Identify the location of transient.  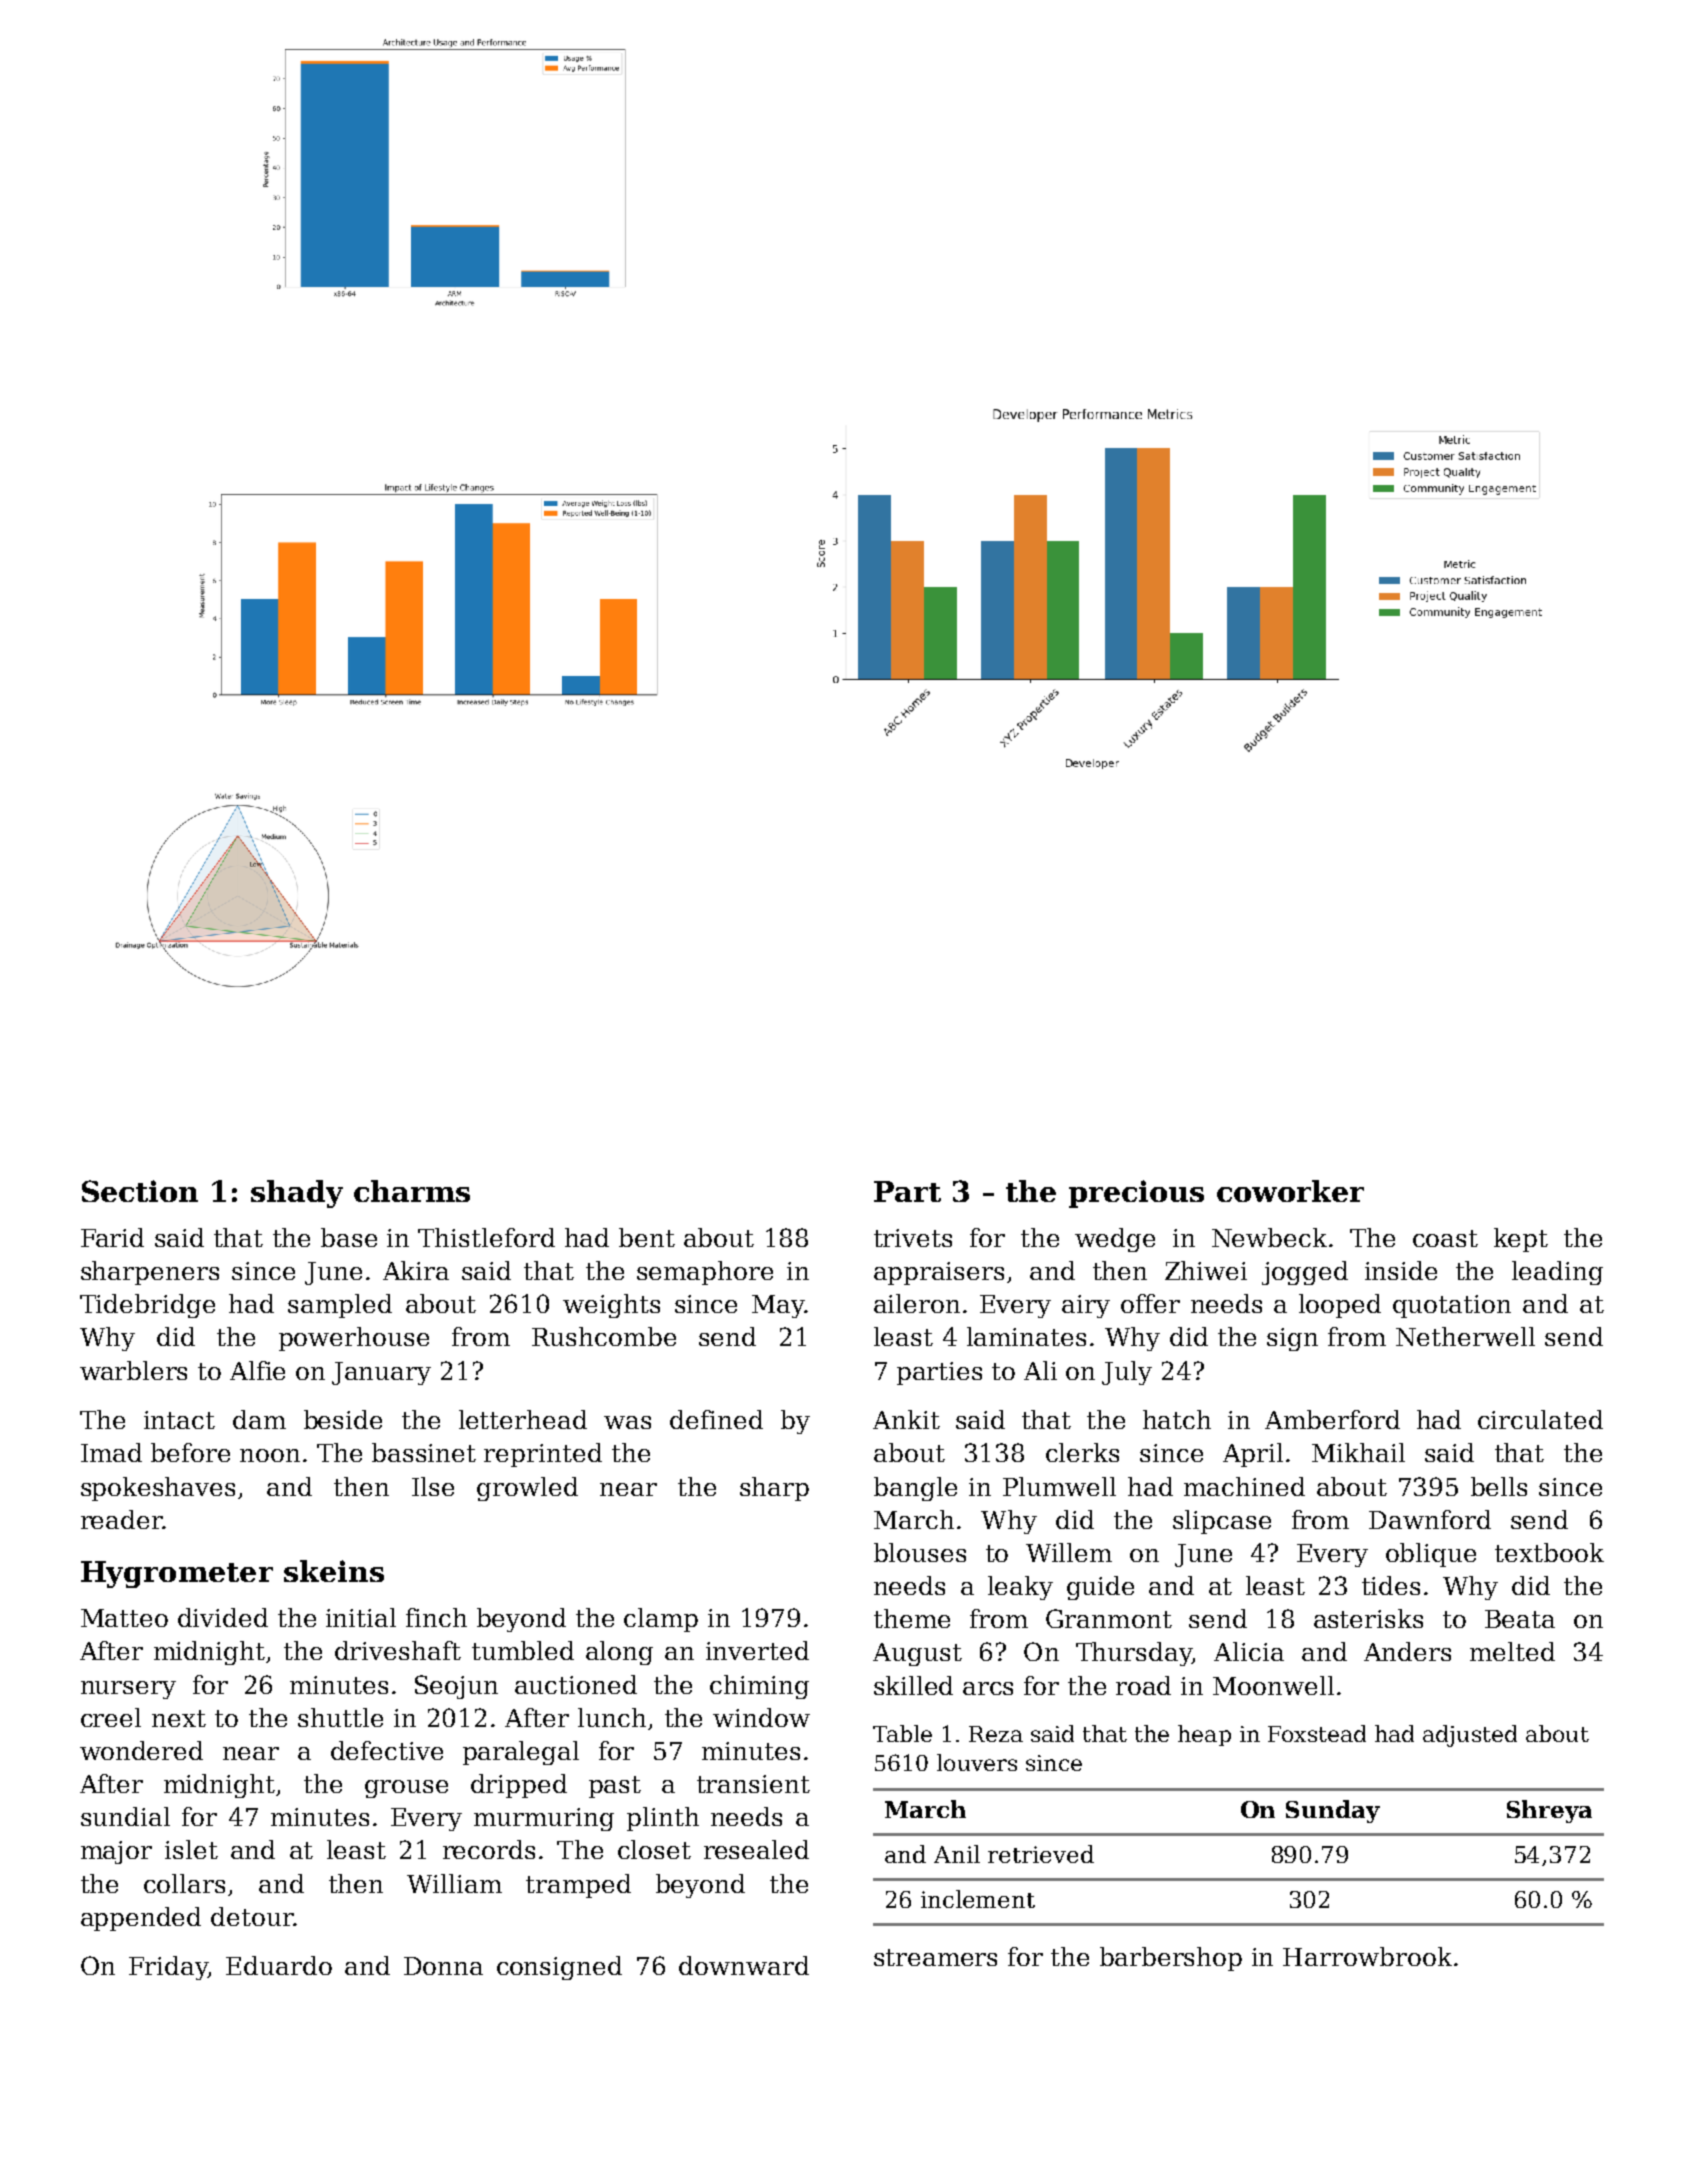
(753, 1784).
